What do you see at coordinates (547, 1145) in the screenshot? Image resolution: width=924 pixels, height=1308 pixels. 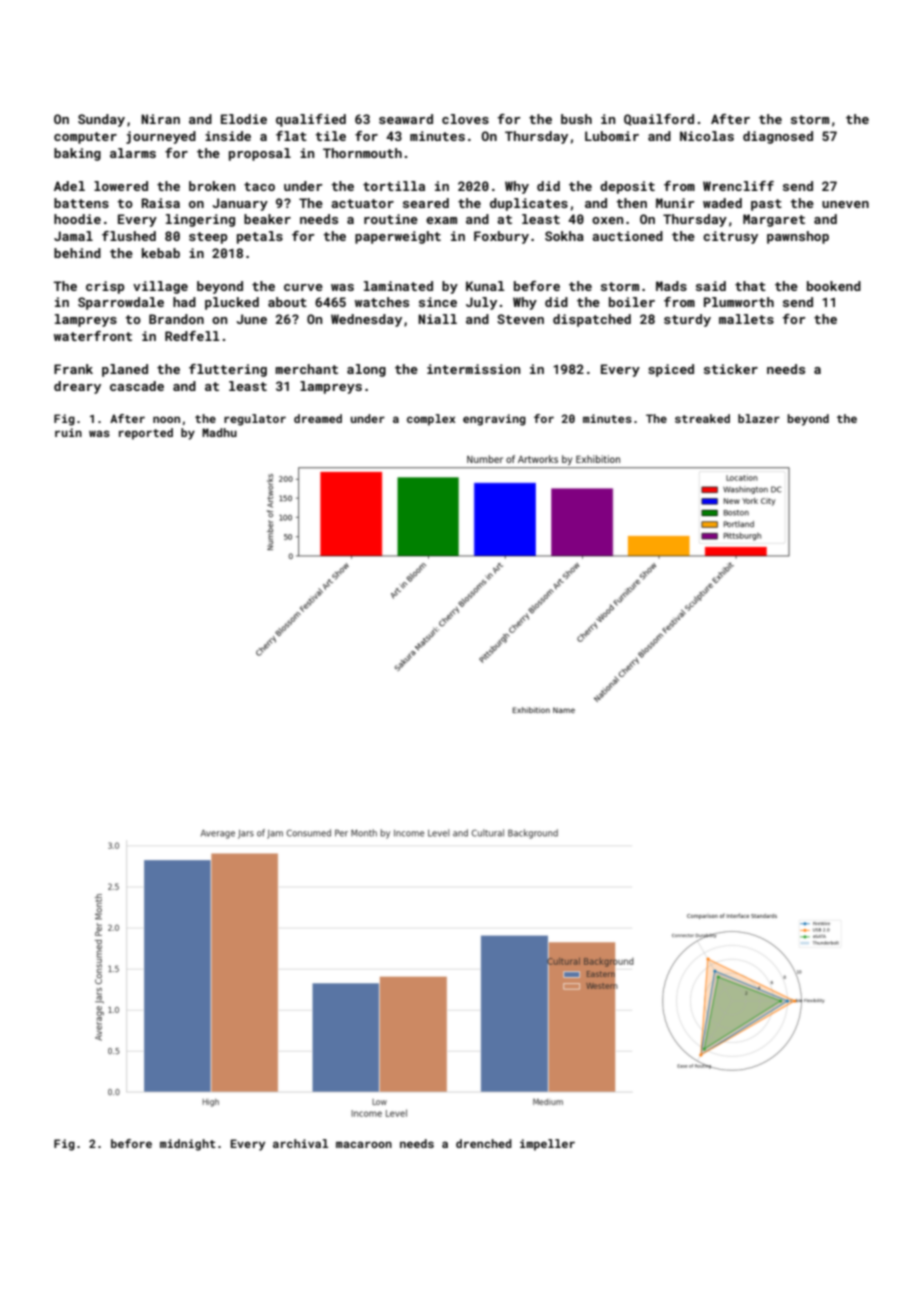 I see `impeller` at bounding box center [547, 1145].
